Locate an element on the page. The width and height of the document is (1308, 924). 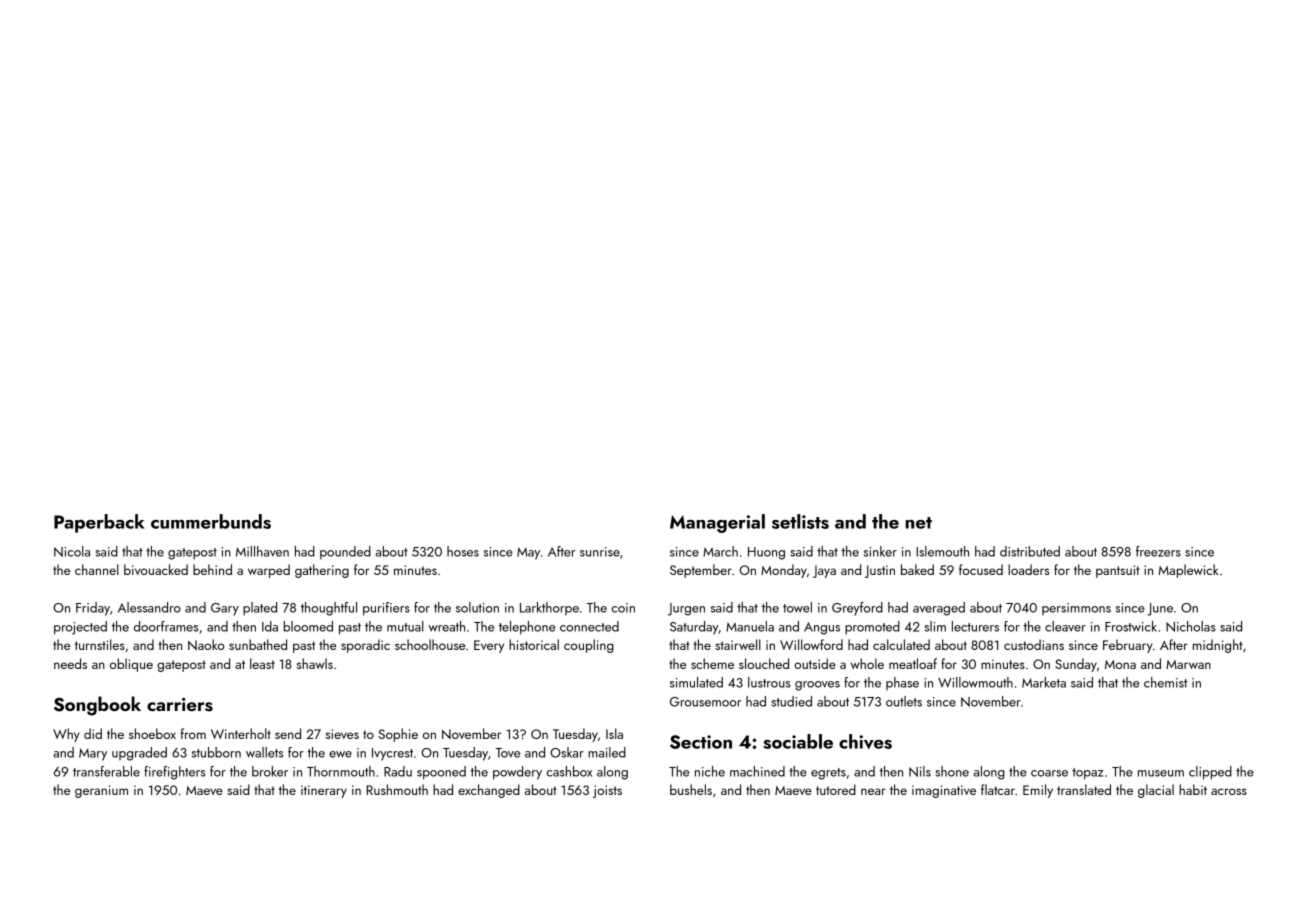
net is located at coordinates (918, 523).
